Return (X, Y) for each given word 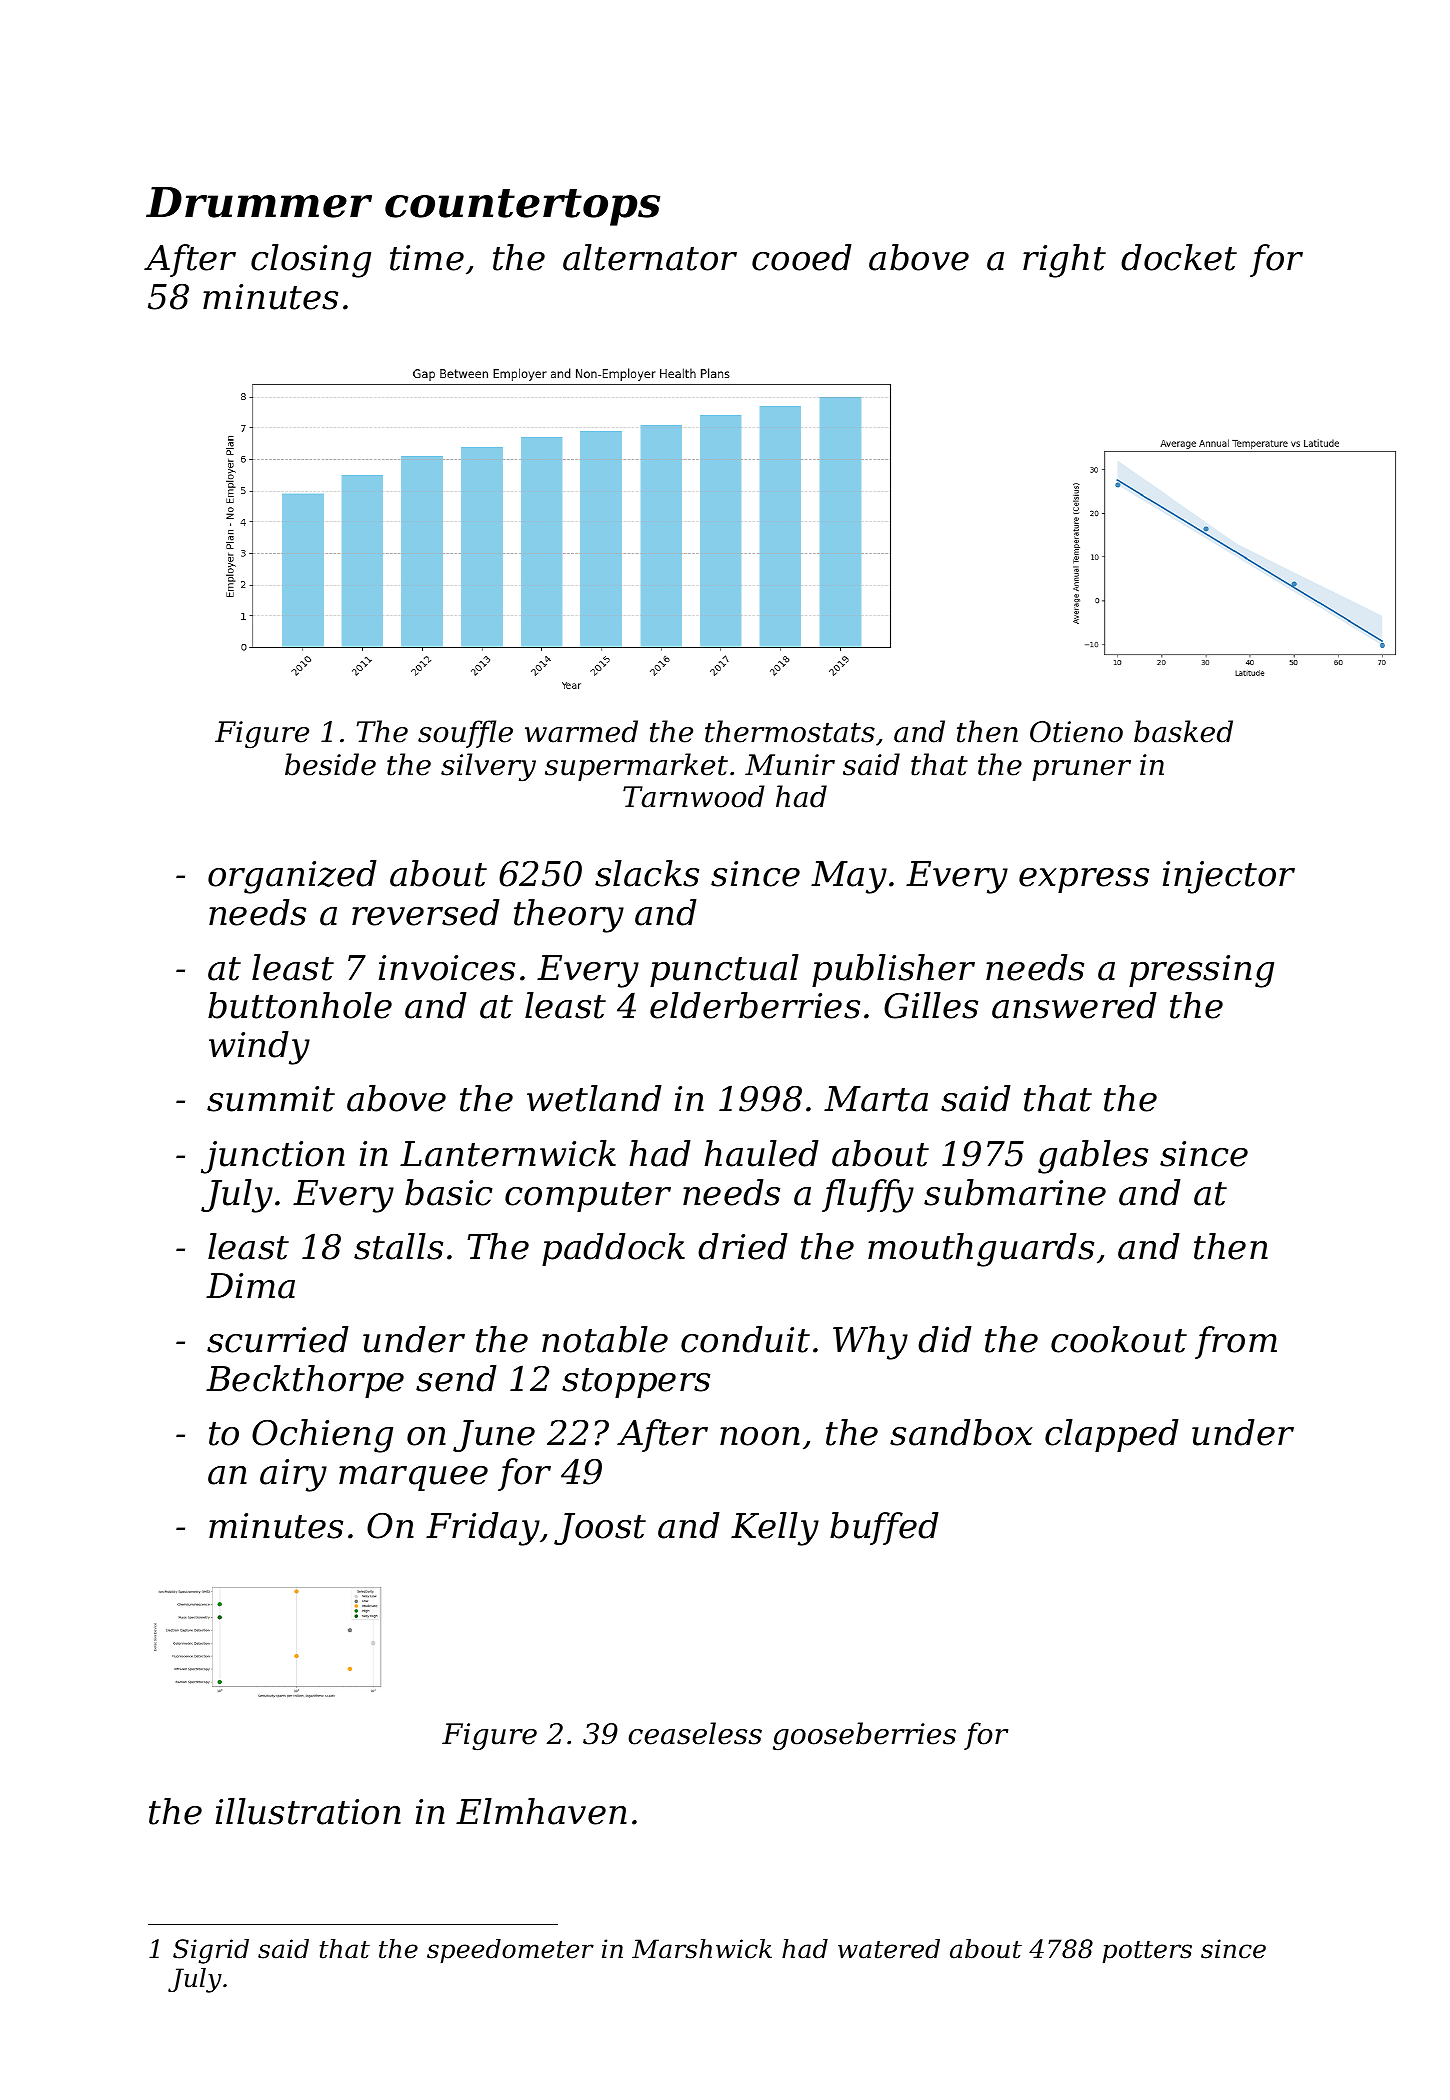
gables (1093, 1157)
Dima (250, 1286)
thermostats (790, 731)
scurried (278, 1339)
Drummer (259, 202)
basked (1183, 731)
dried (743, 1246)
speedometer (510, 1951)
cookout (1119, 1339)
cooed (802, 257)
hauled (761, 1153)
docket (1179, 257)
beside (330, 764)
